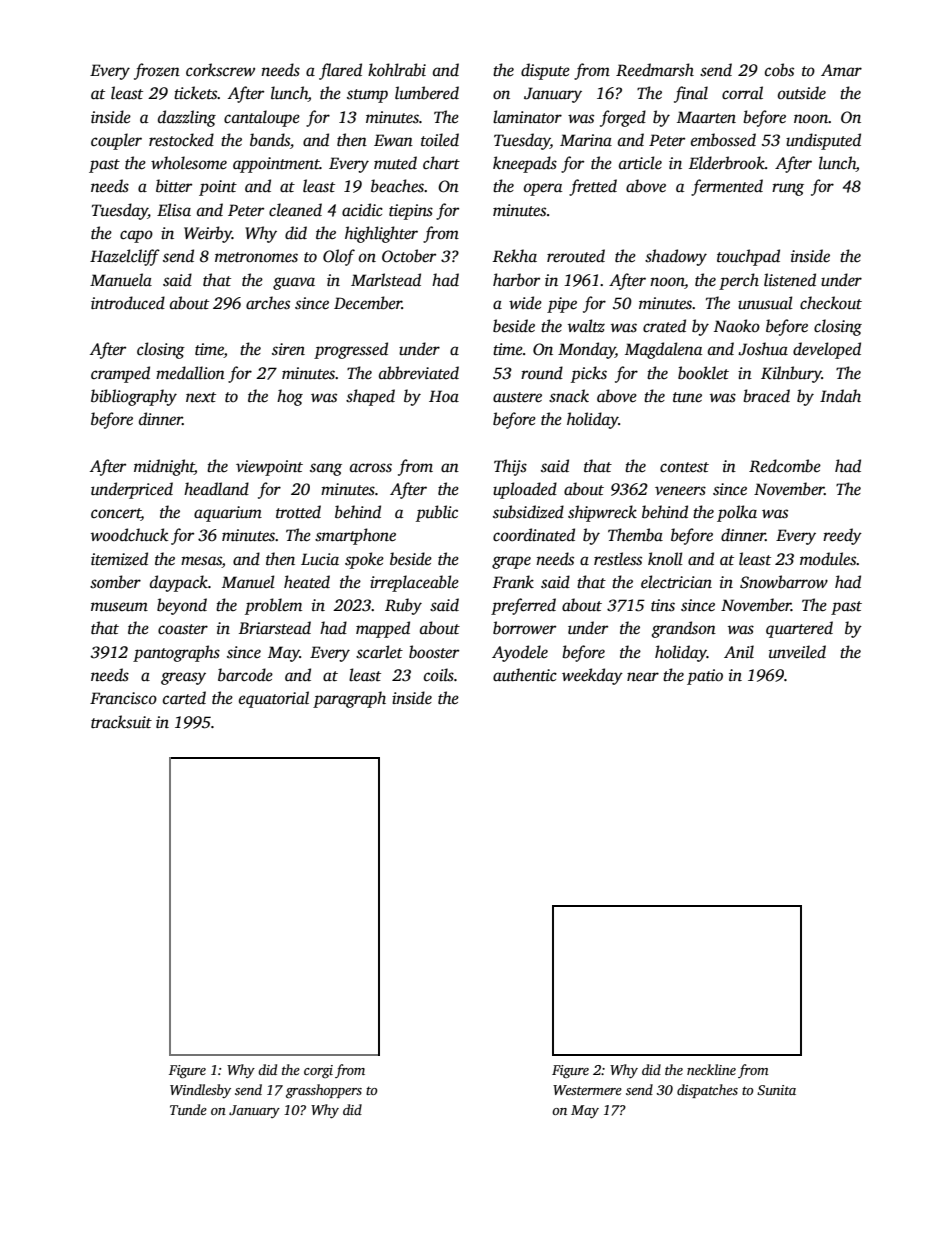  I want to click on museum, so click(119, 607).
